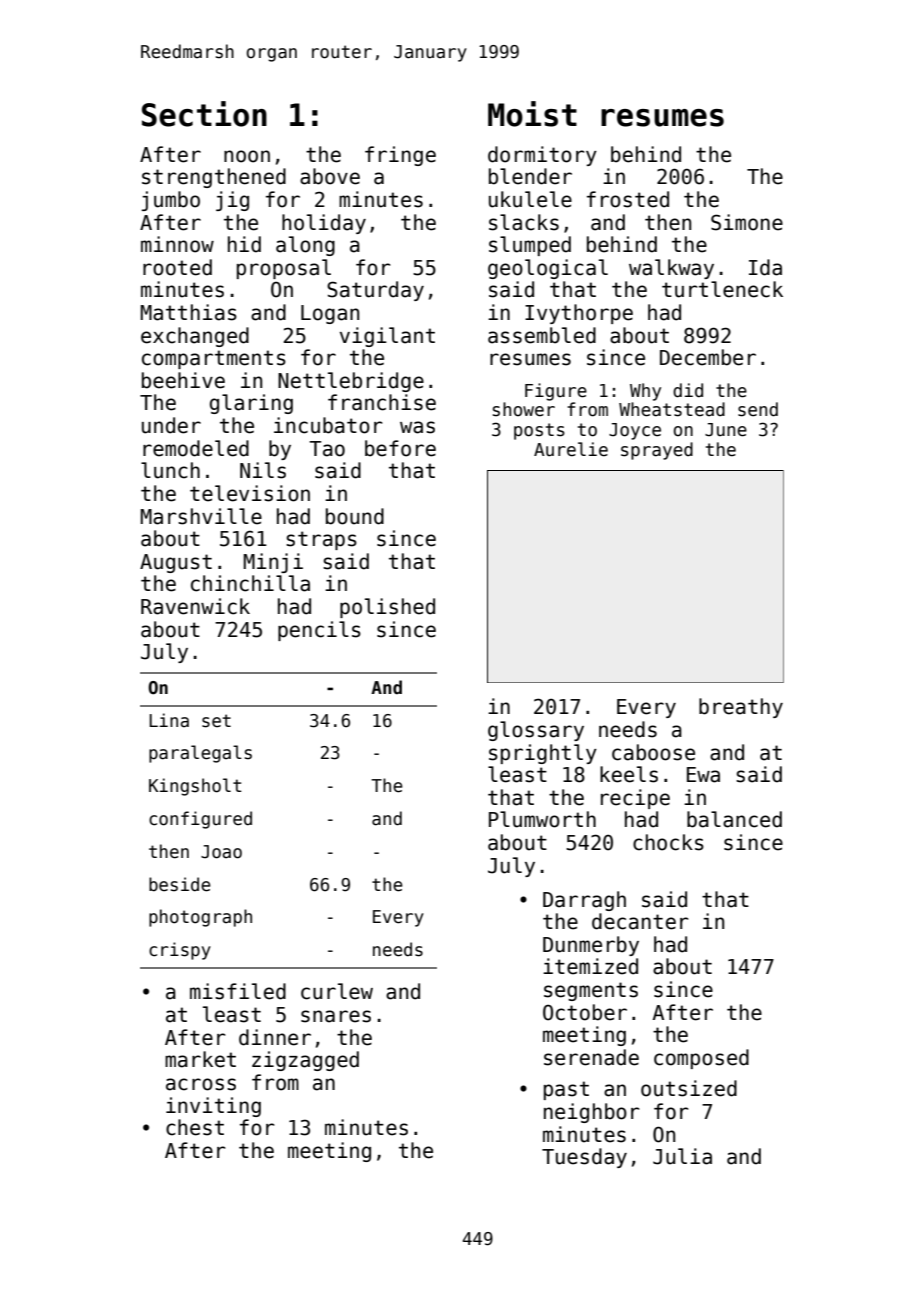 The height and width of the page is (1311, 924). Describe the element at coordinates (330, 314) in the page. I see `Logan` at that location.
